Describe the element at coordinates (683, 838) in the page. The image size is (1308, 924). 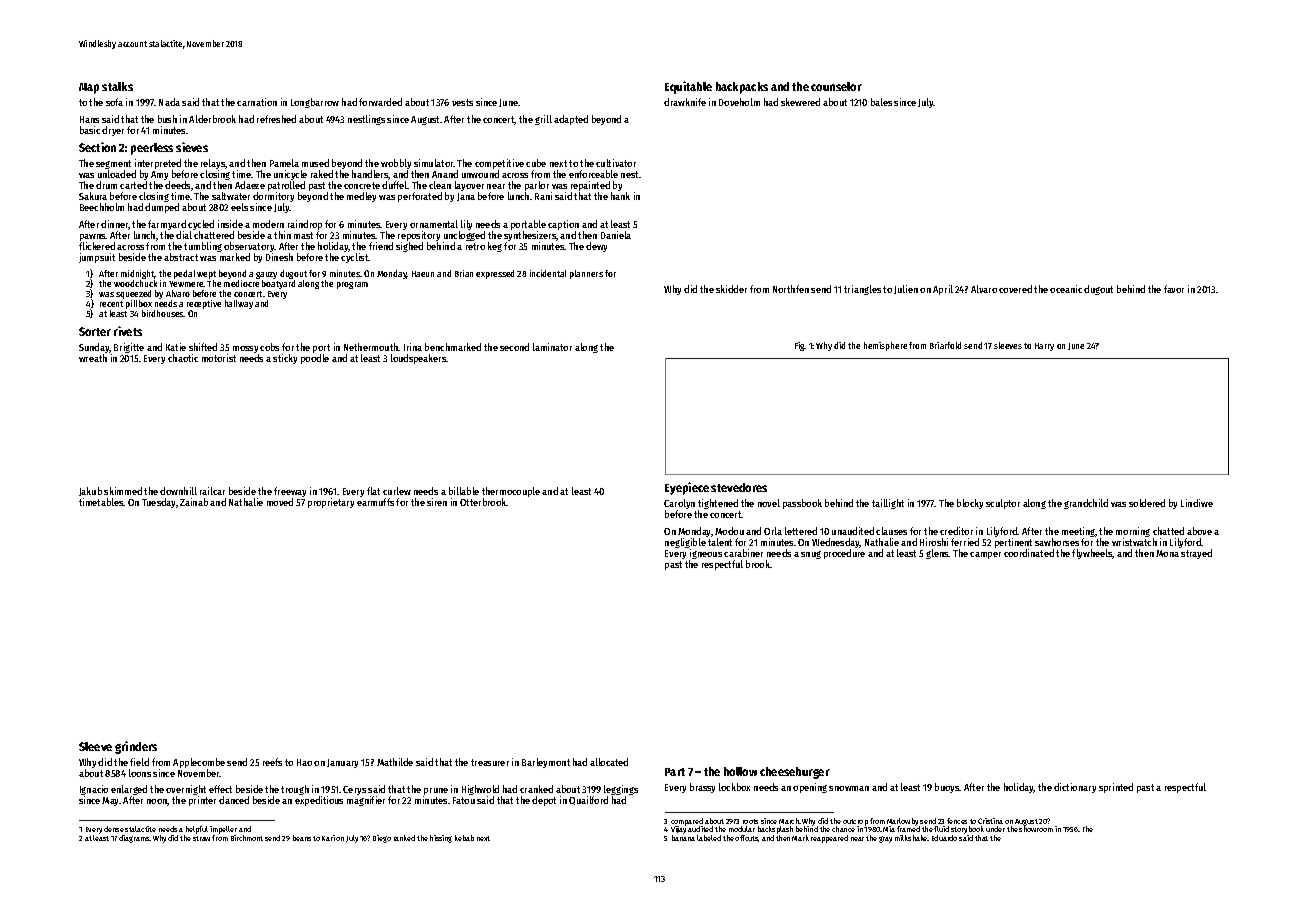
I see `banana` at that location.
